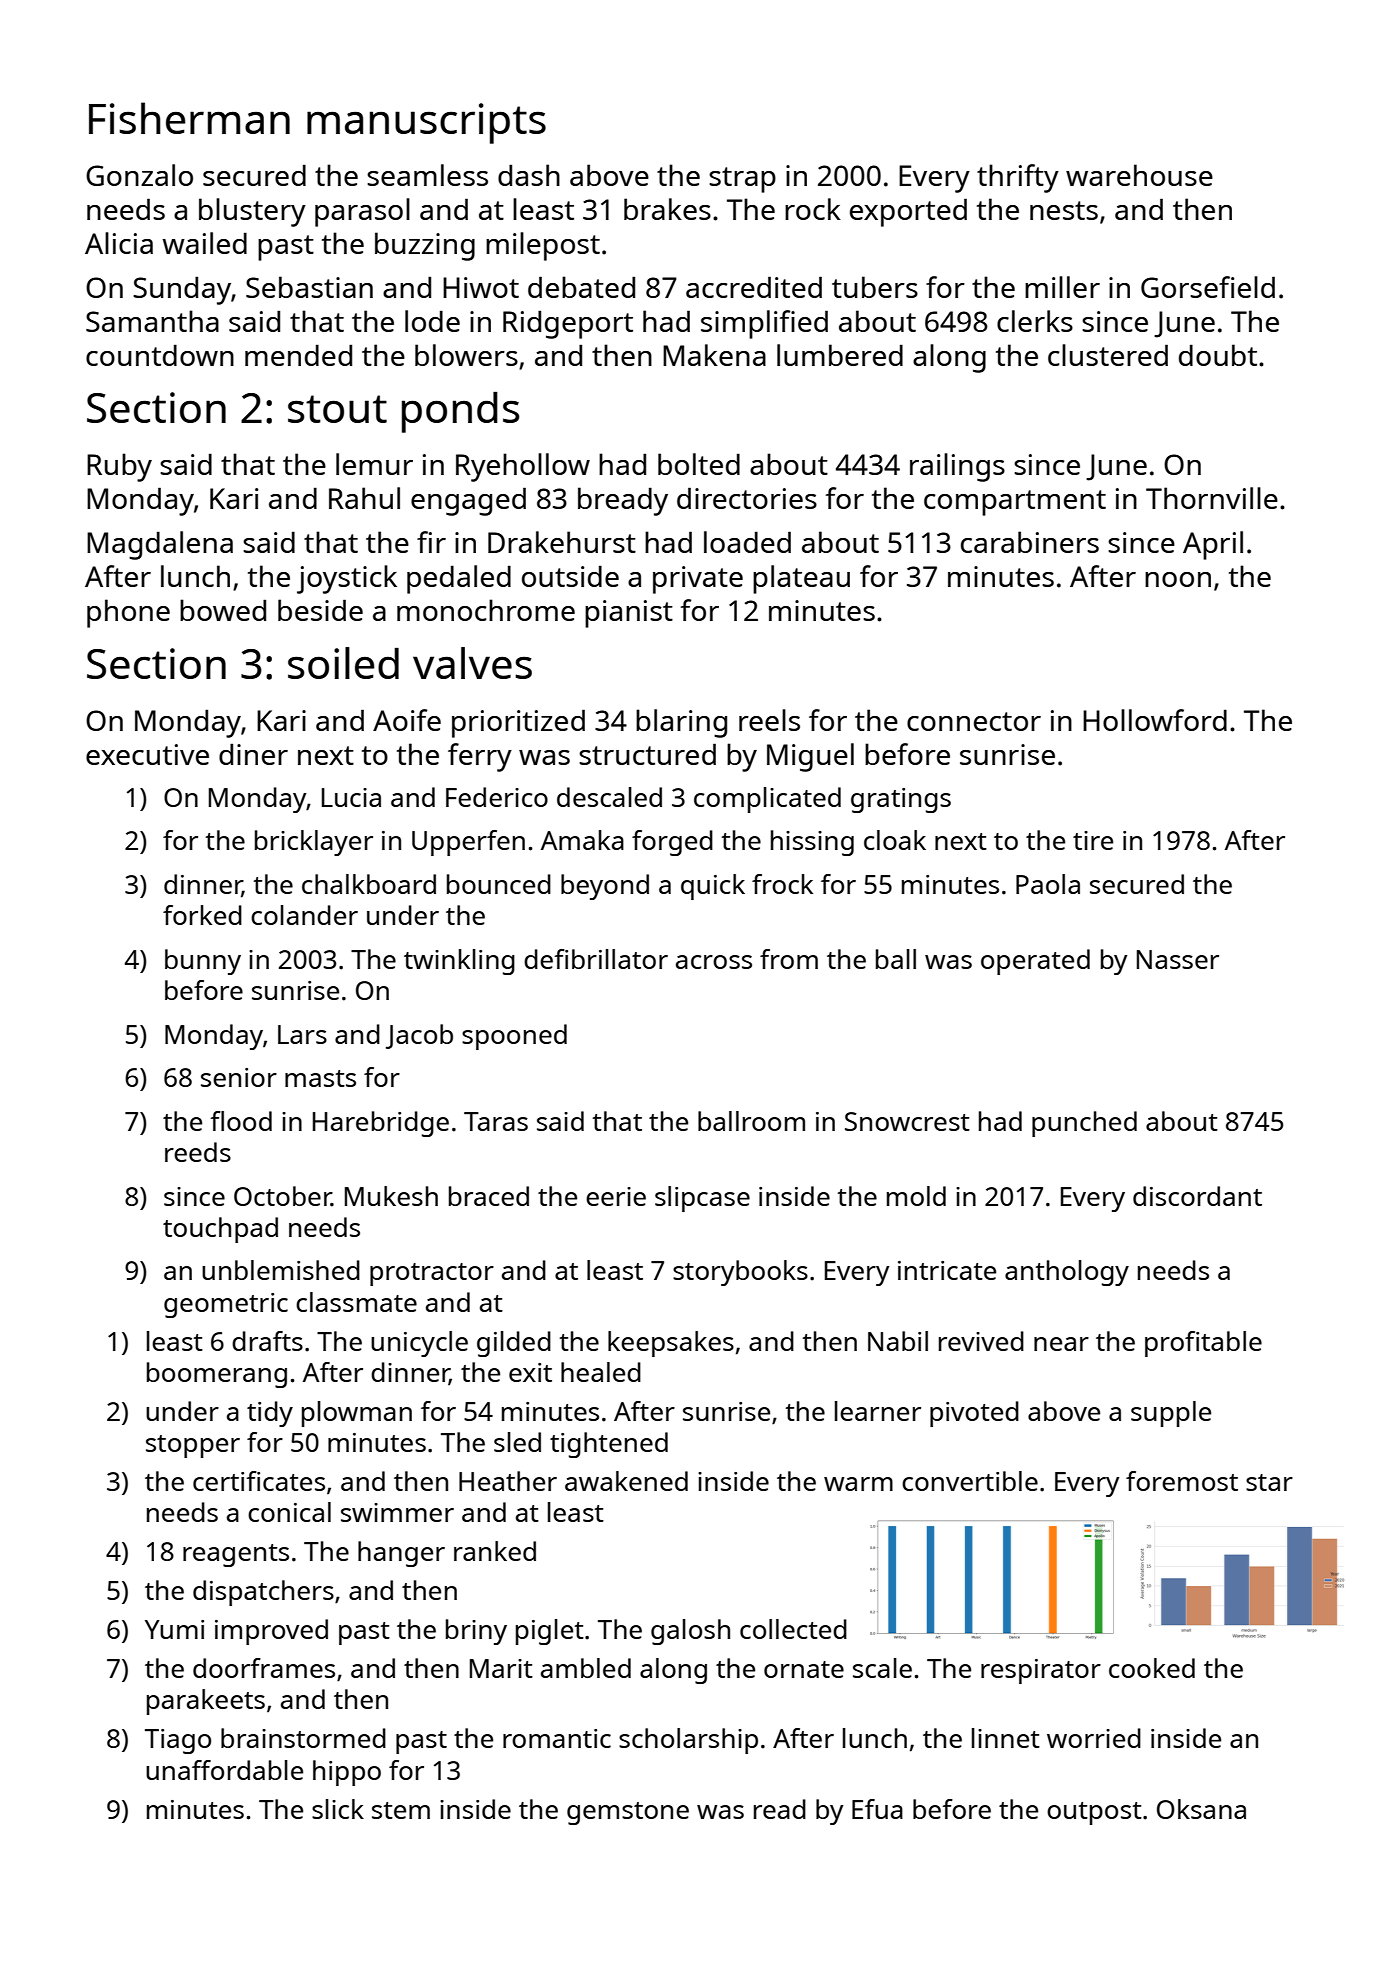  What do you see at coordinates (1035, 321) in the screenshot?
I see `clerks` at bounding box center [1035, 321].
